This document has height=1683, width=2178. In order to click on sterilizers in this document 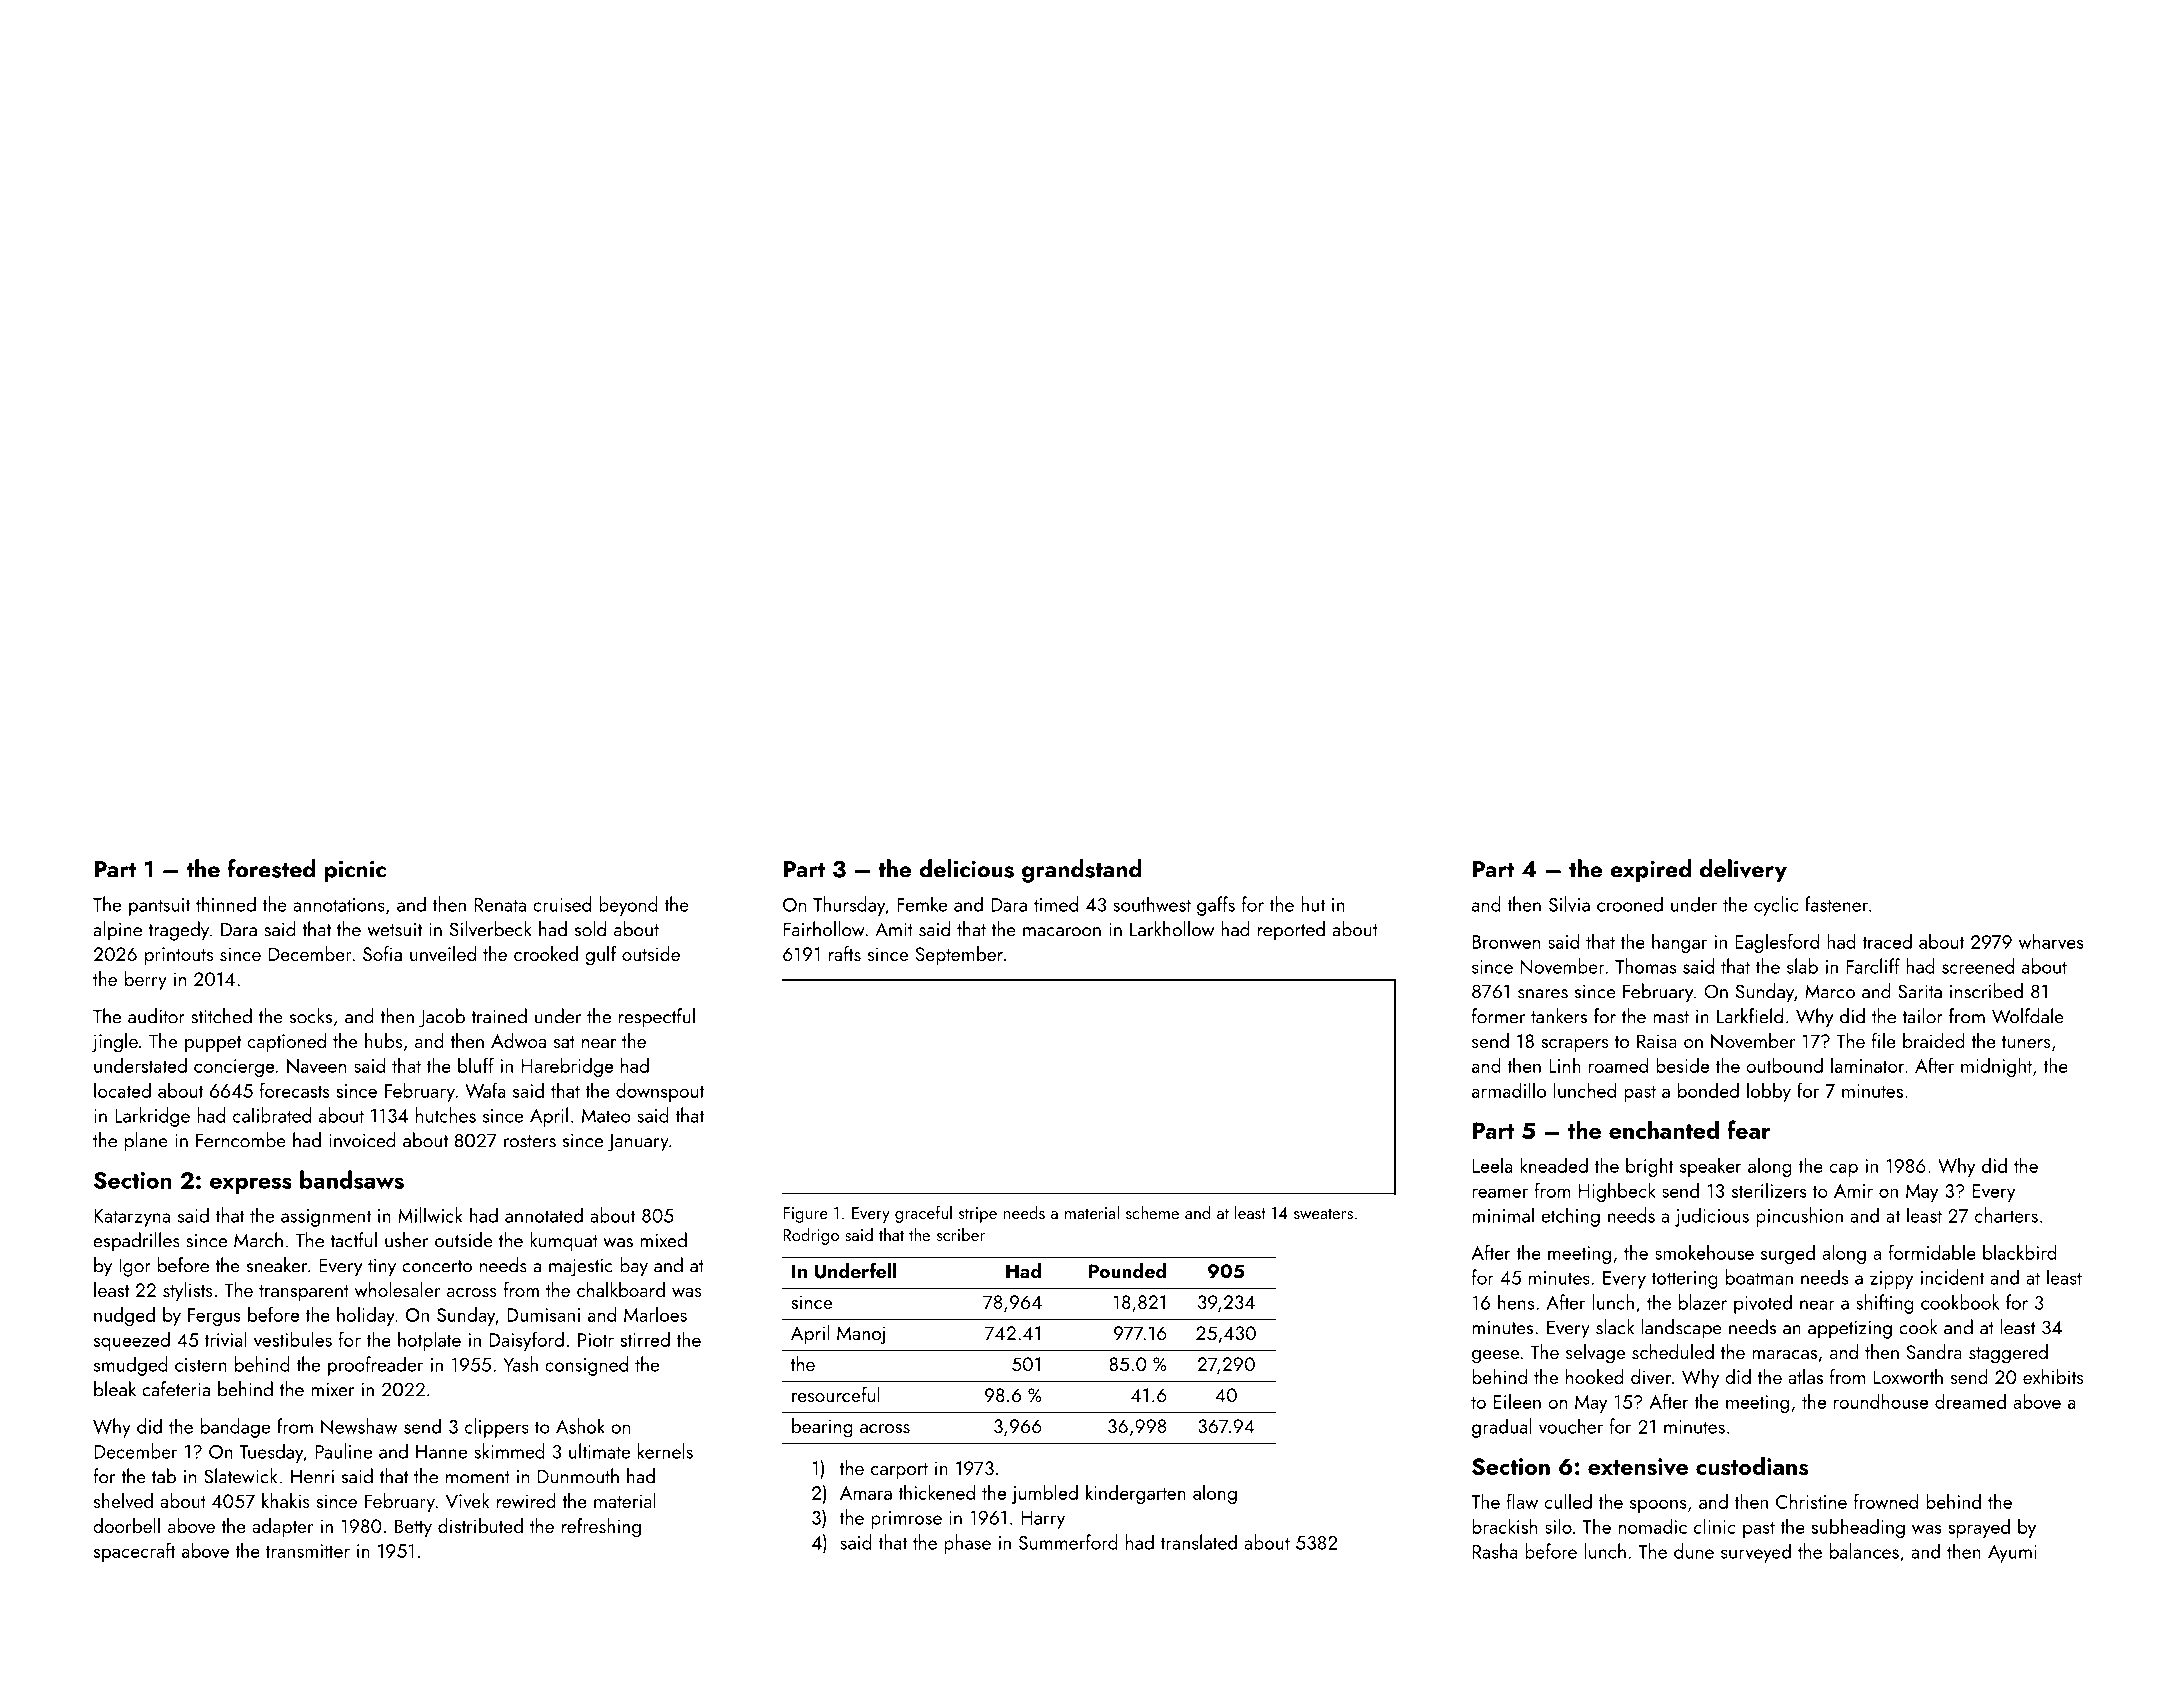, I will do `click(1769, 1190)`.
